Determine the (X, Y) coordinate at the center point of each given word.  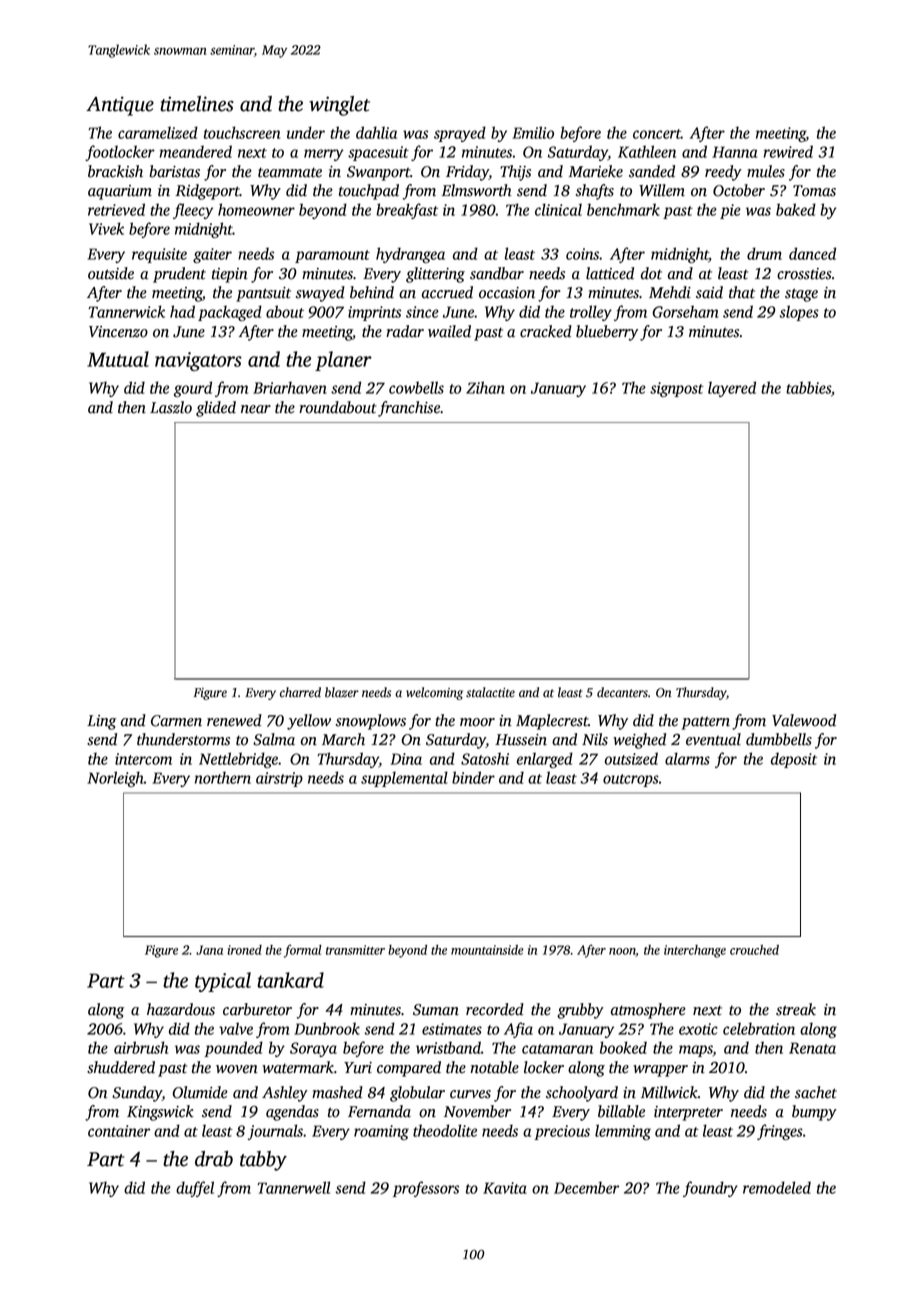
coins (582, 254)
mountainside (487, 950)
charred (300, 692)
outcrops (631, 780)
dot (651, 273)
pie (730, 211)
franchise (409, 409)
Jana (209, 950)
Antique (120, 106)
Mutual (118, 359)
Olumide (200, 1092)
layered (732, 389)
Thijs (515, 173)
